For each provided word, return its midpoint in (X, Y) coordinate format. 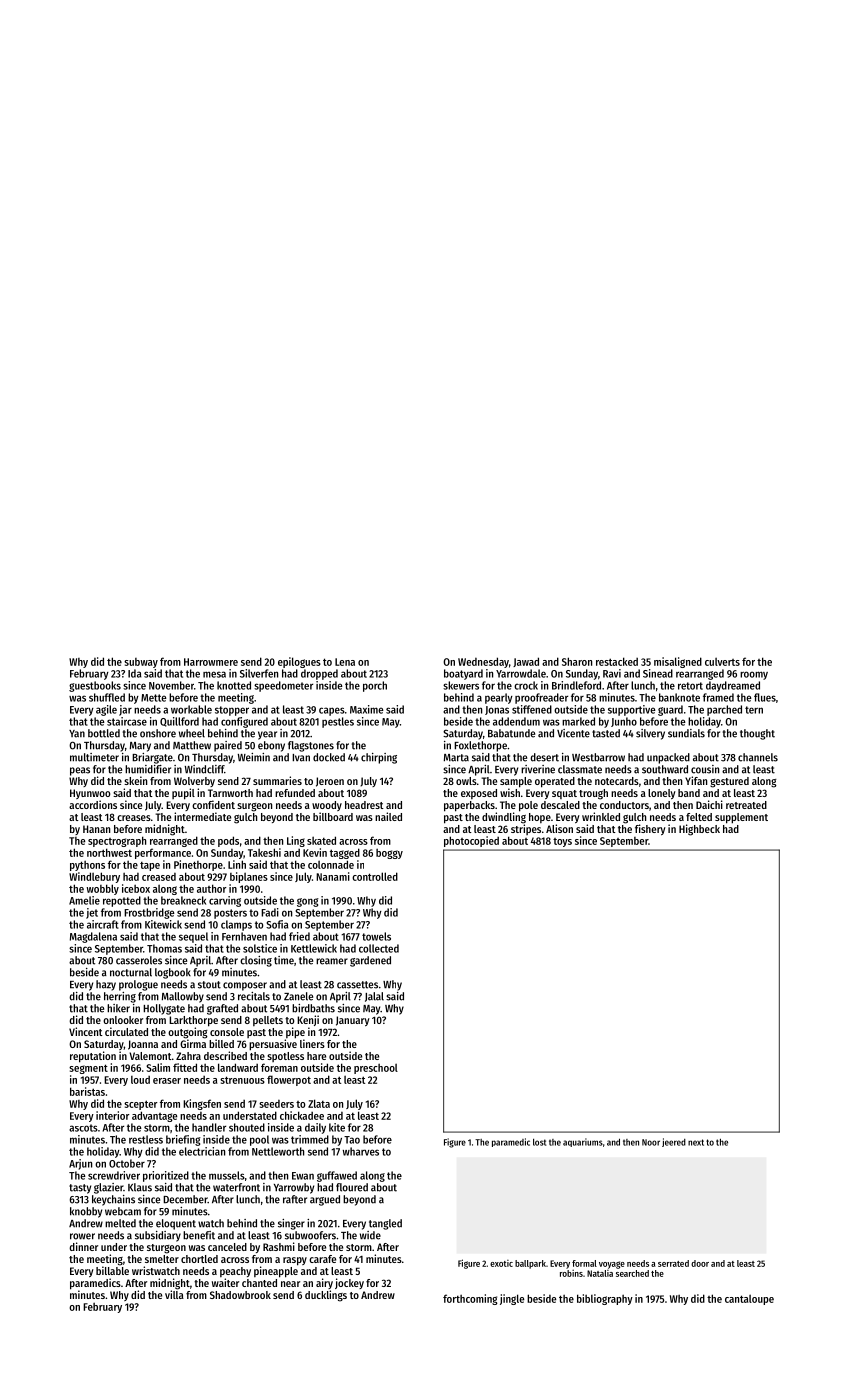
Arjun (80, 1164)
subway (141, 663)
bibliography (605, 1299)
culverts (722, 661)
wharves (361, 1151)
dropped (319, 674)
